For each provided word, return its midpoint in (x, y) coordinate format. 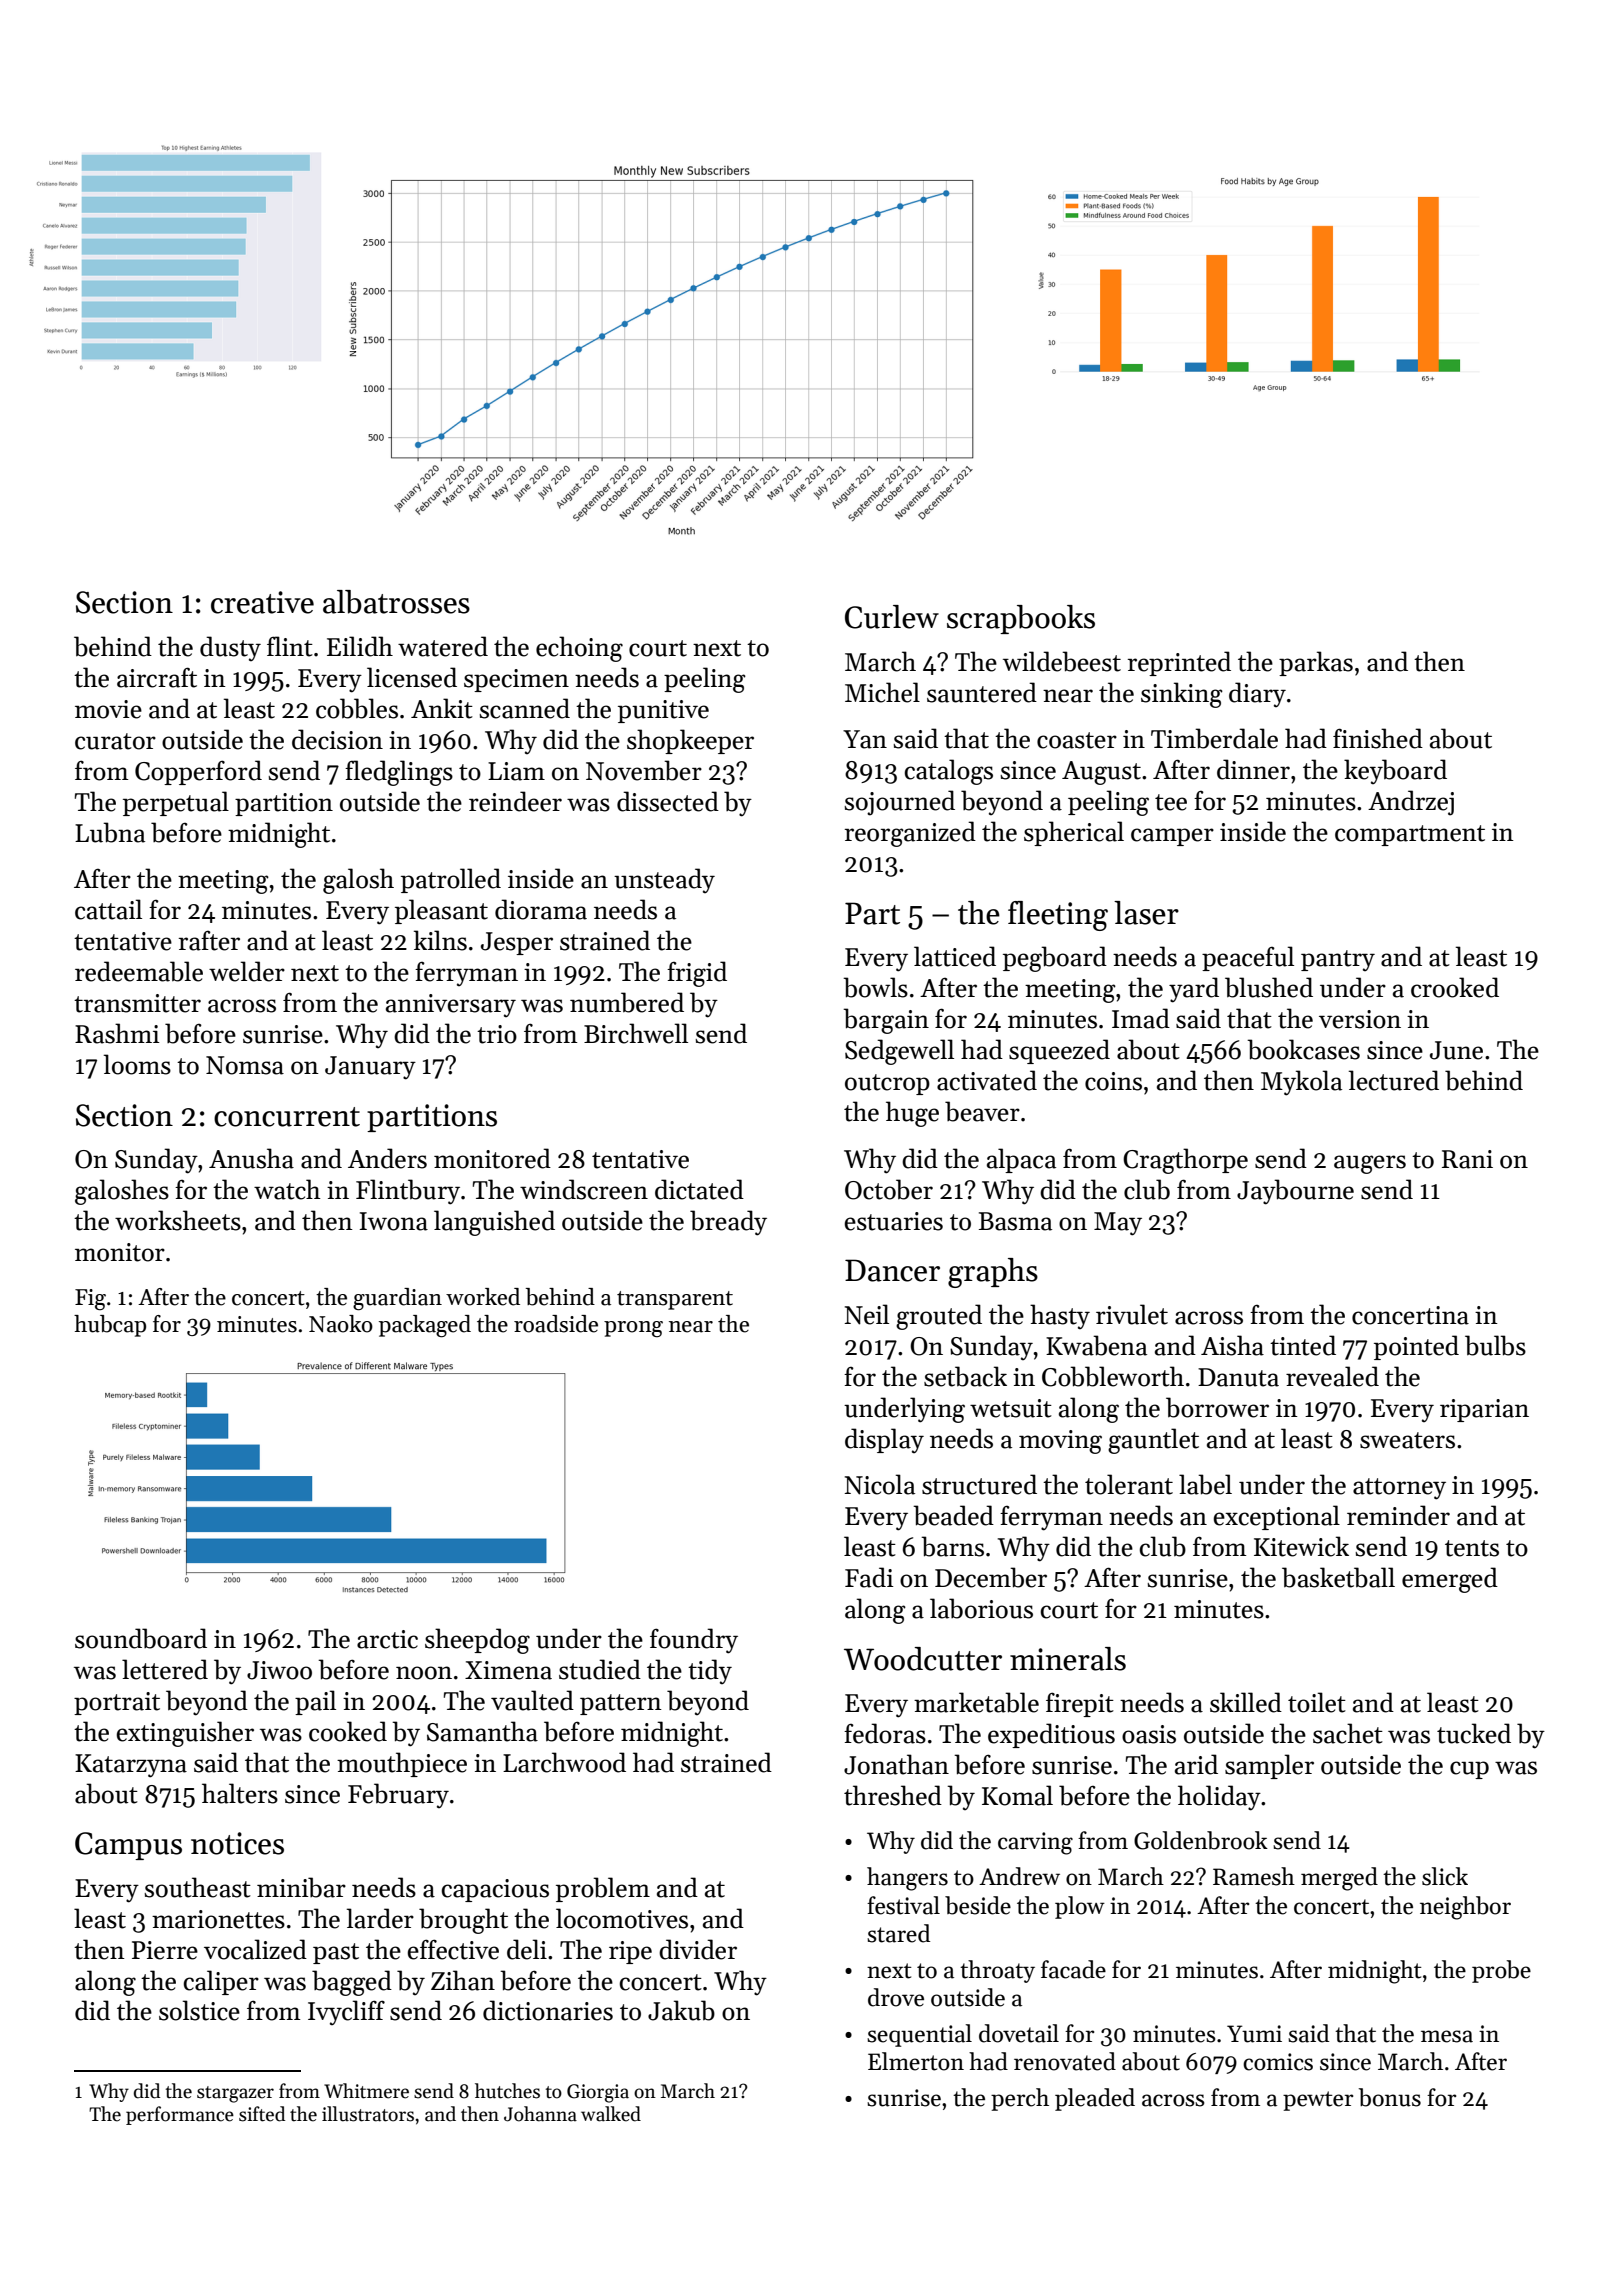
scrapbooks (1021, 619)
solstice (199, 2010)
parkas (1316, 663)
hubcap (110, 1326)
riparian (1484, 1410)
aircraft (157, 677)
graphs (993, 1273)
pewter (1318, 2101)
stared (898, 1933)
